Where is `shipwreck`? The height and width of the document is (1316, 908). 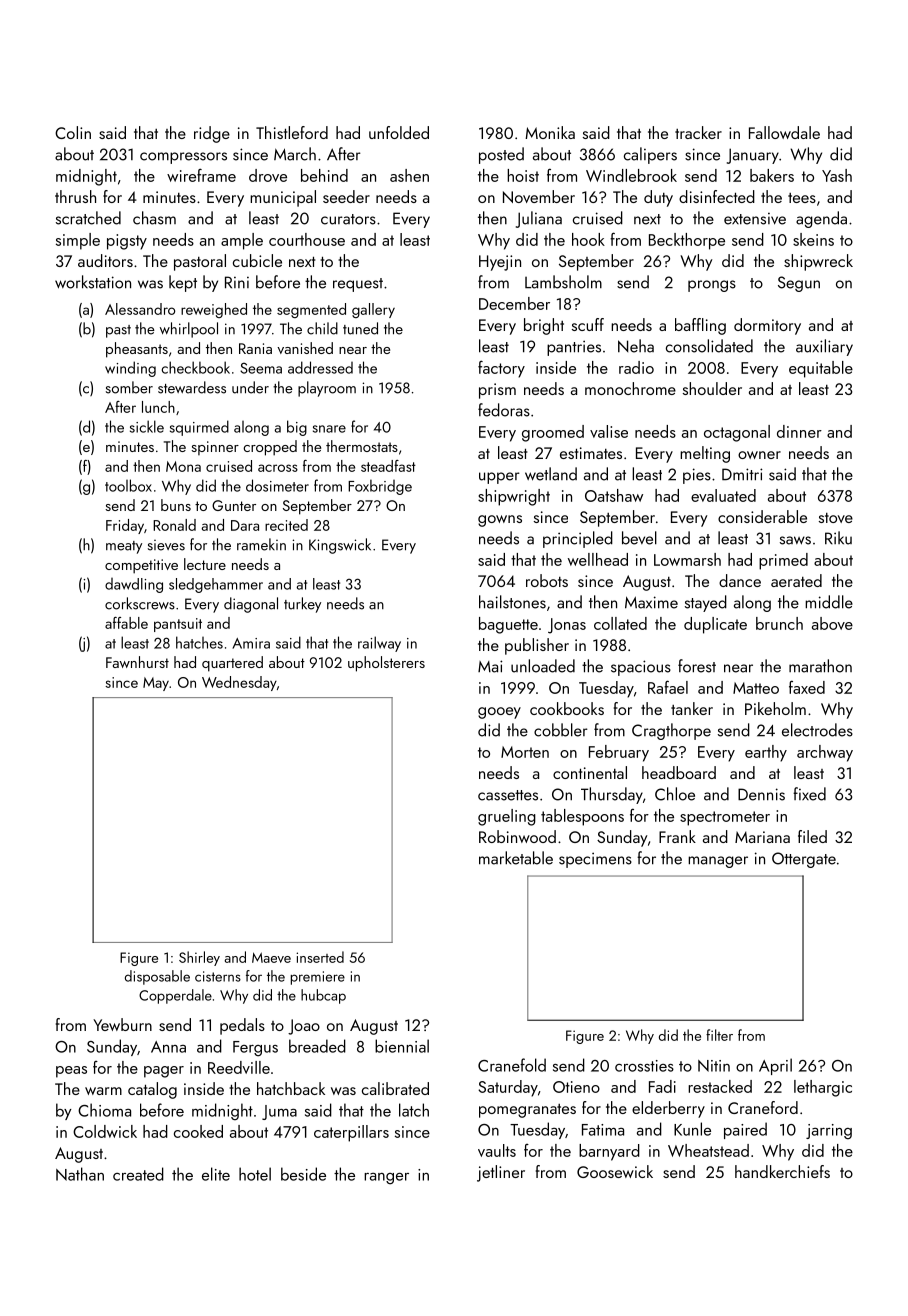
shipwreck is located at coordinates (818, 262).
